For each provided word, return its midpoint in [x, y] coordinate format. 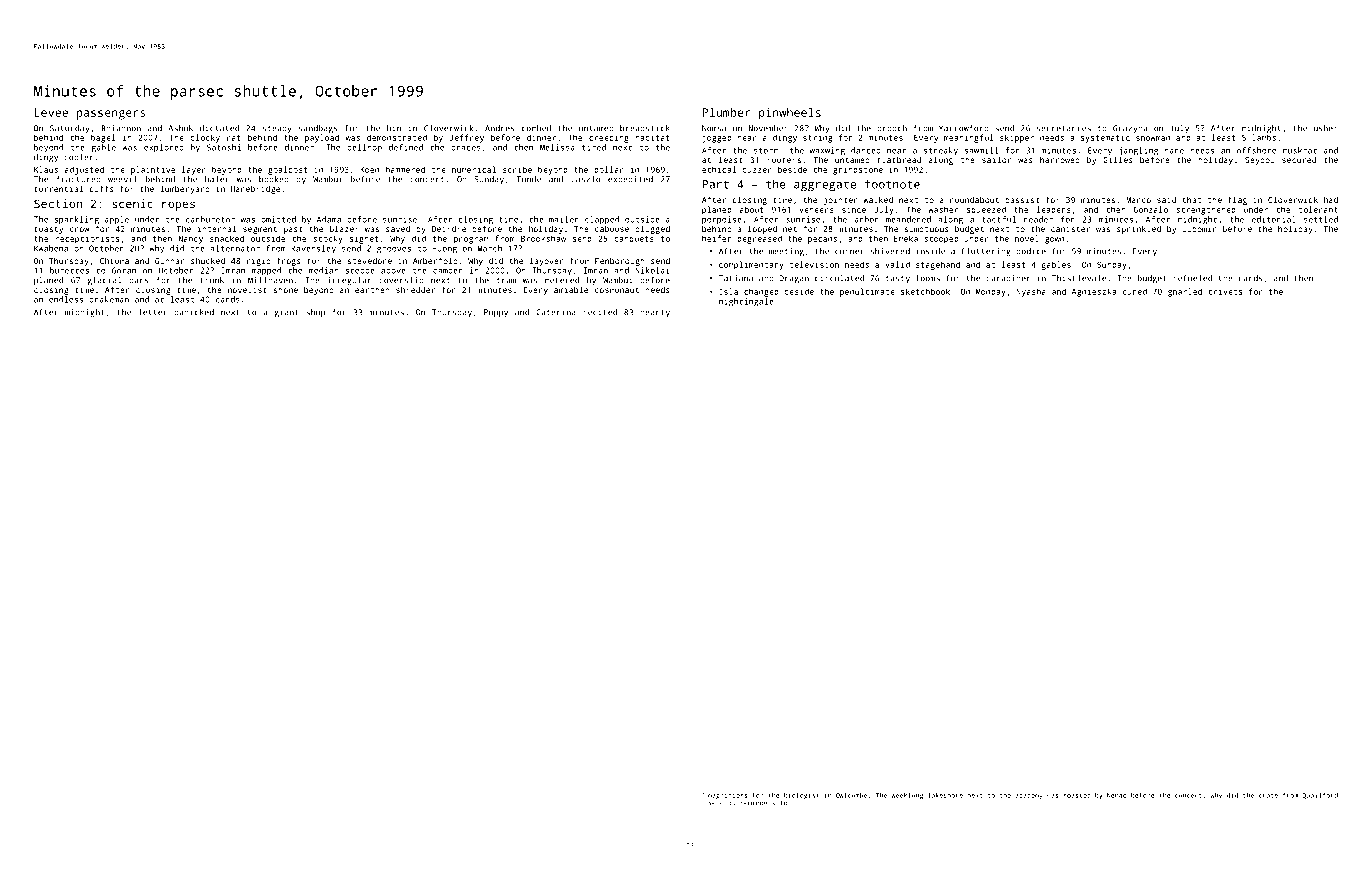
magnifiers [727, 796]
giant [286, 313]
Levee [51, 112]
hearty [655, 313]
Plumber [726, 112]
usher [1326, 128]
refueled [1192, 278]
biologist [801, 796]
